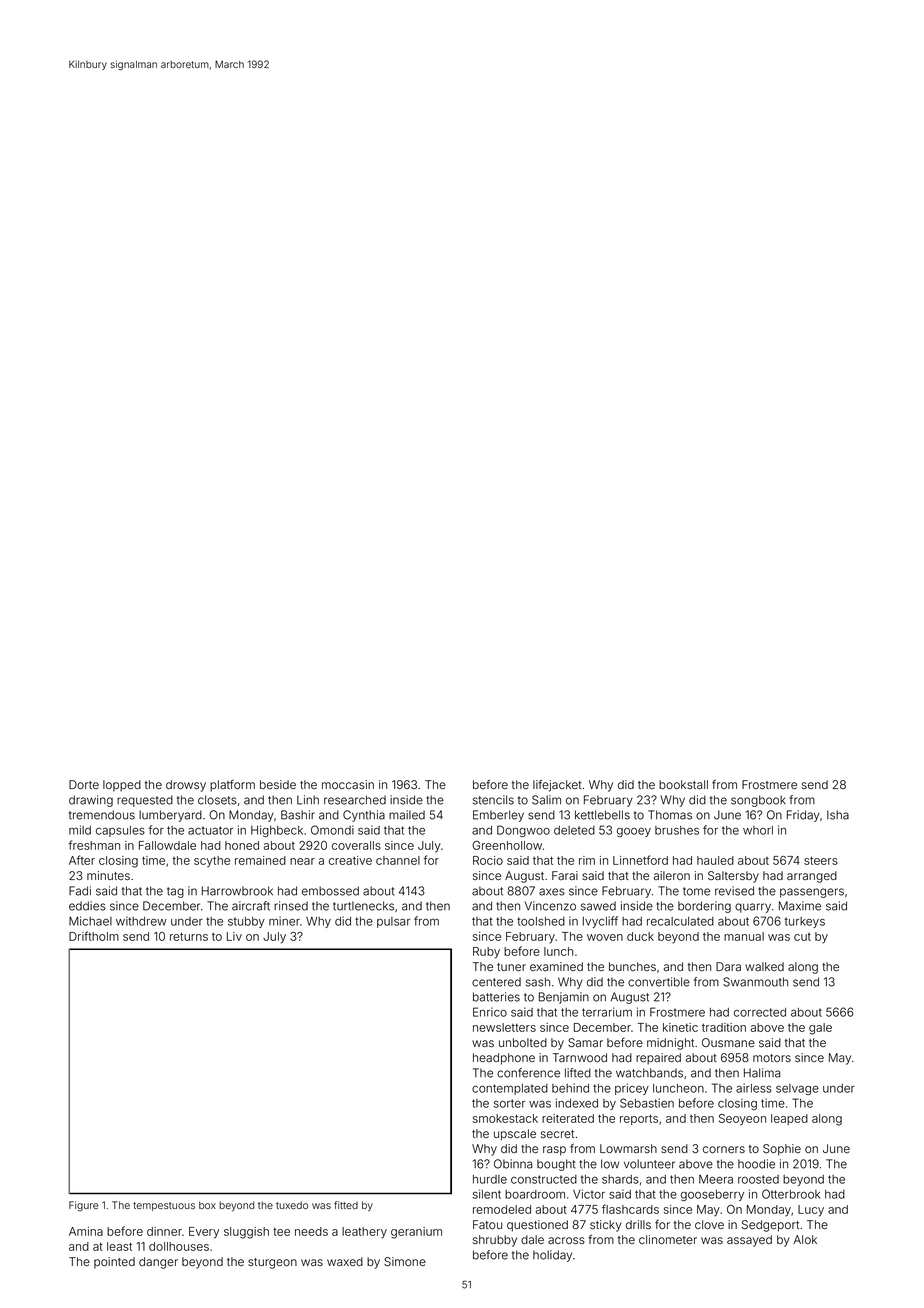 This page has width=924, height=1308. Describe the element at coordinates (175, 892) in the page. I see `tag` at that location.
